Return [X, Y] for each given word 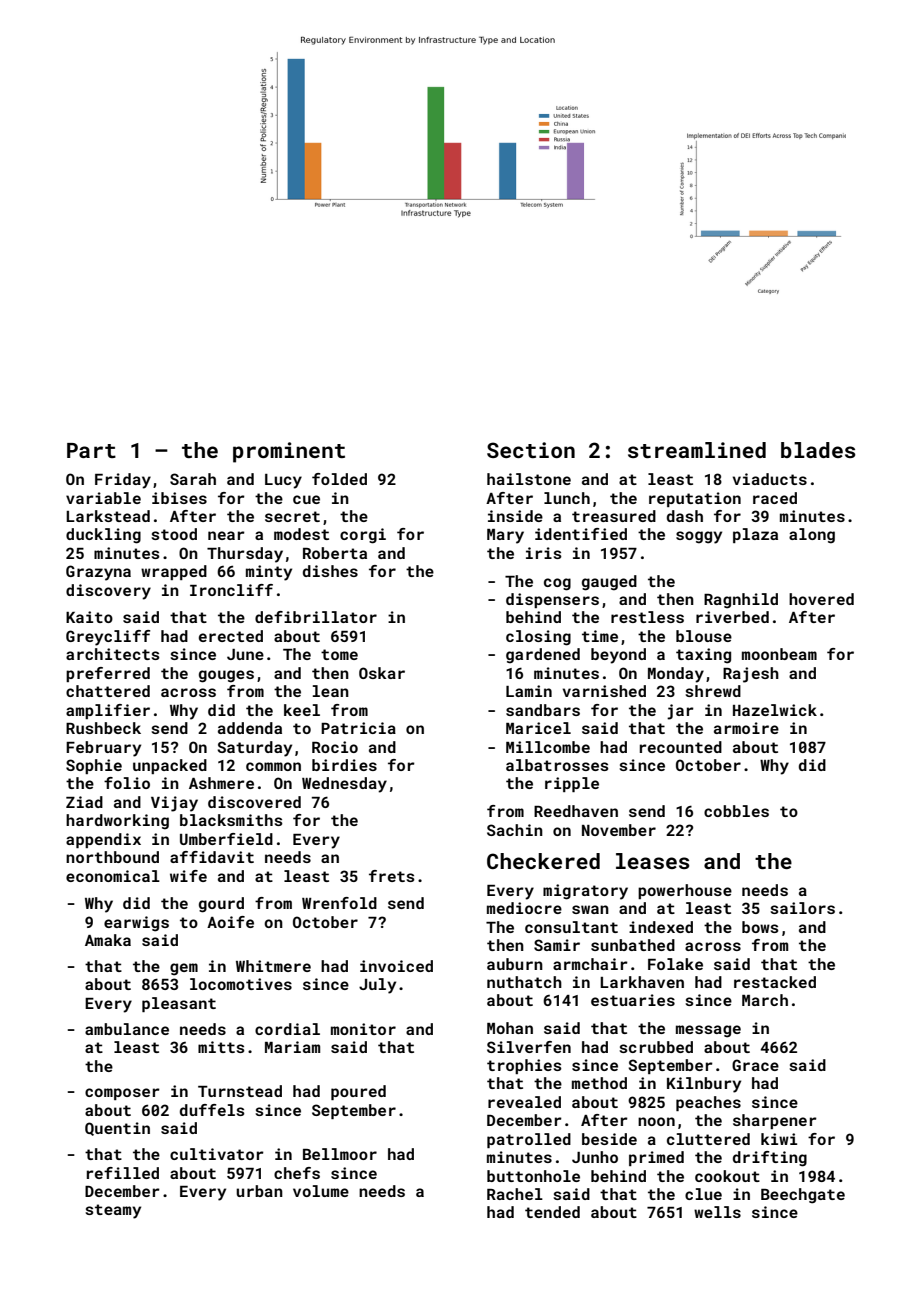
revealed [524, 1102]
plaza [755, 535]
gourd [221, 905]
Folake [675, 964]
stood [174, 534]
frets [392, 876]
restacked [775, 982]
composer [122, 1094]
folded [339, 479]
